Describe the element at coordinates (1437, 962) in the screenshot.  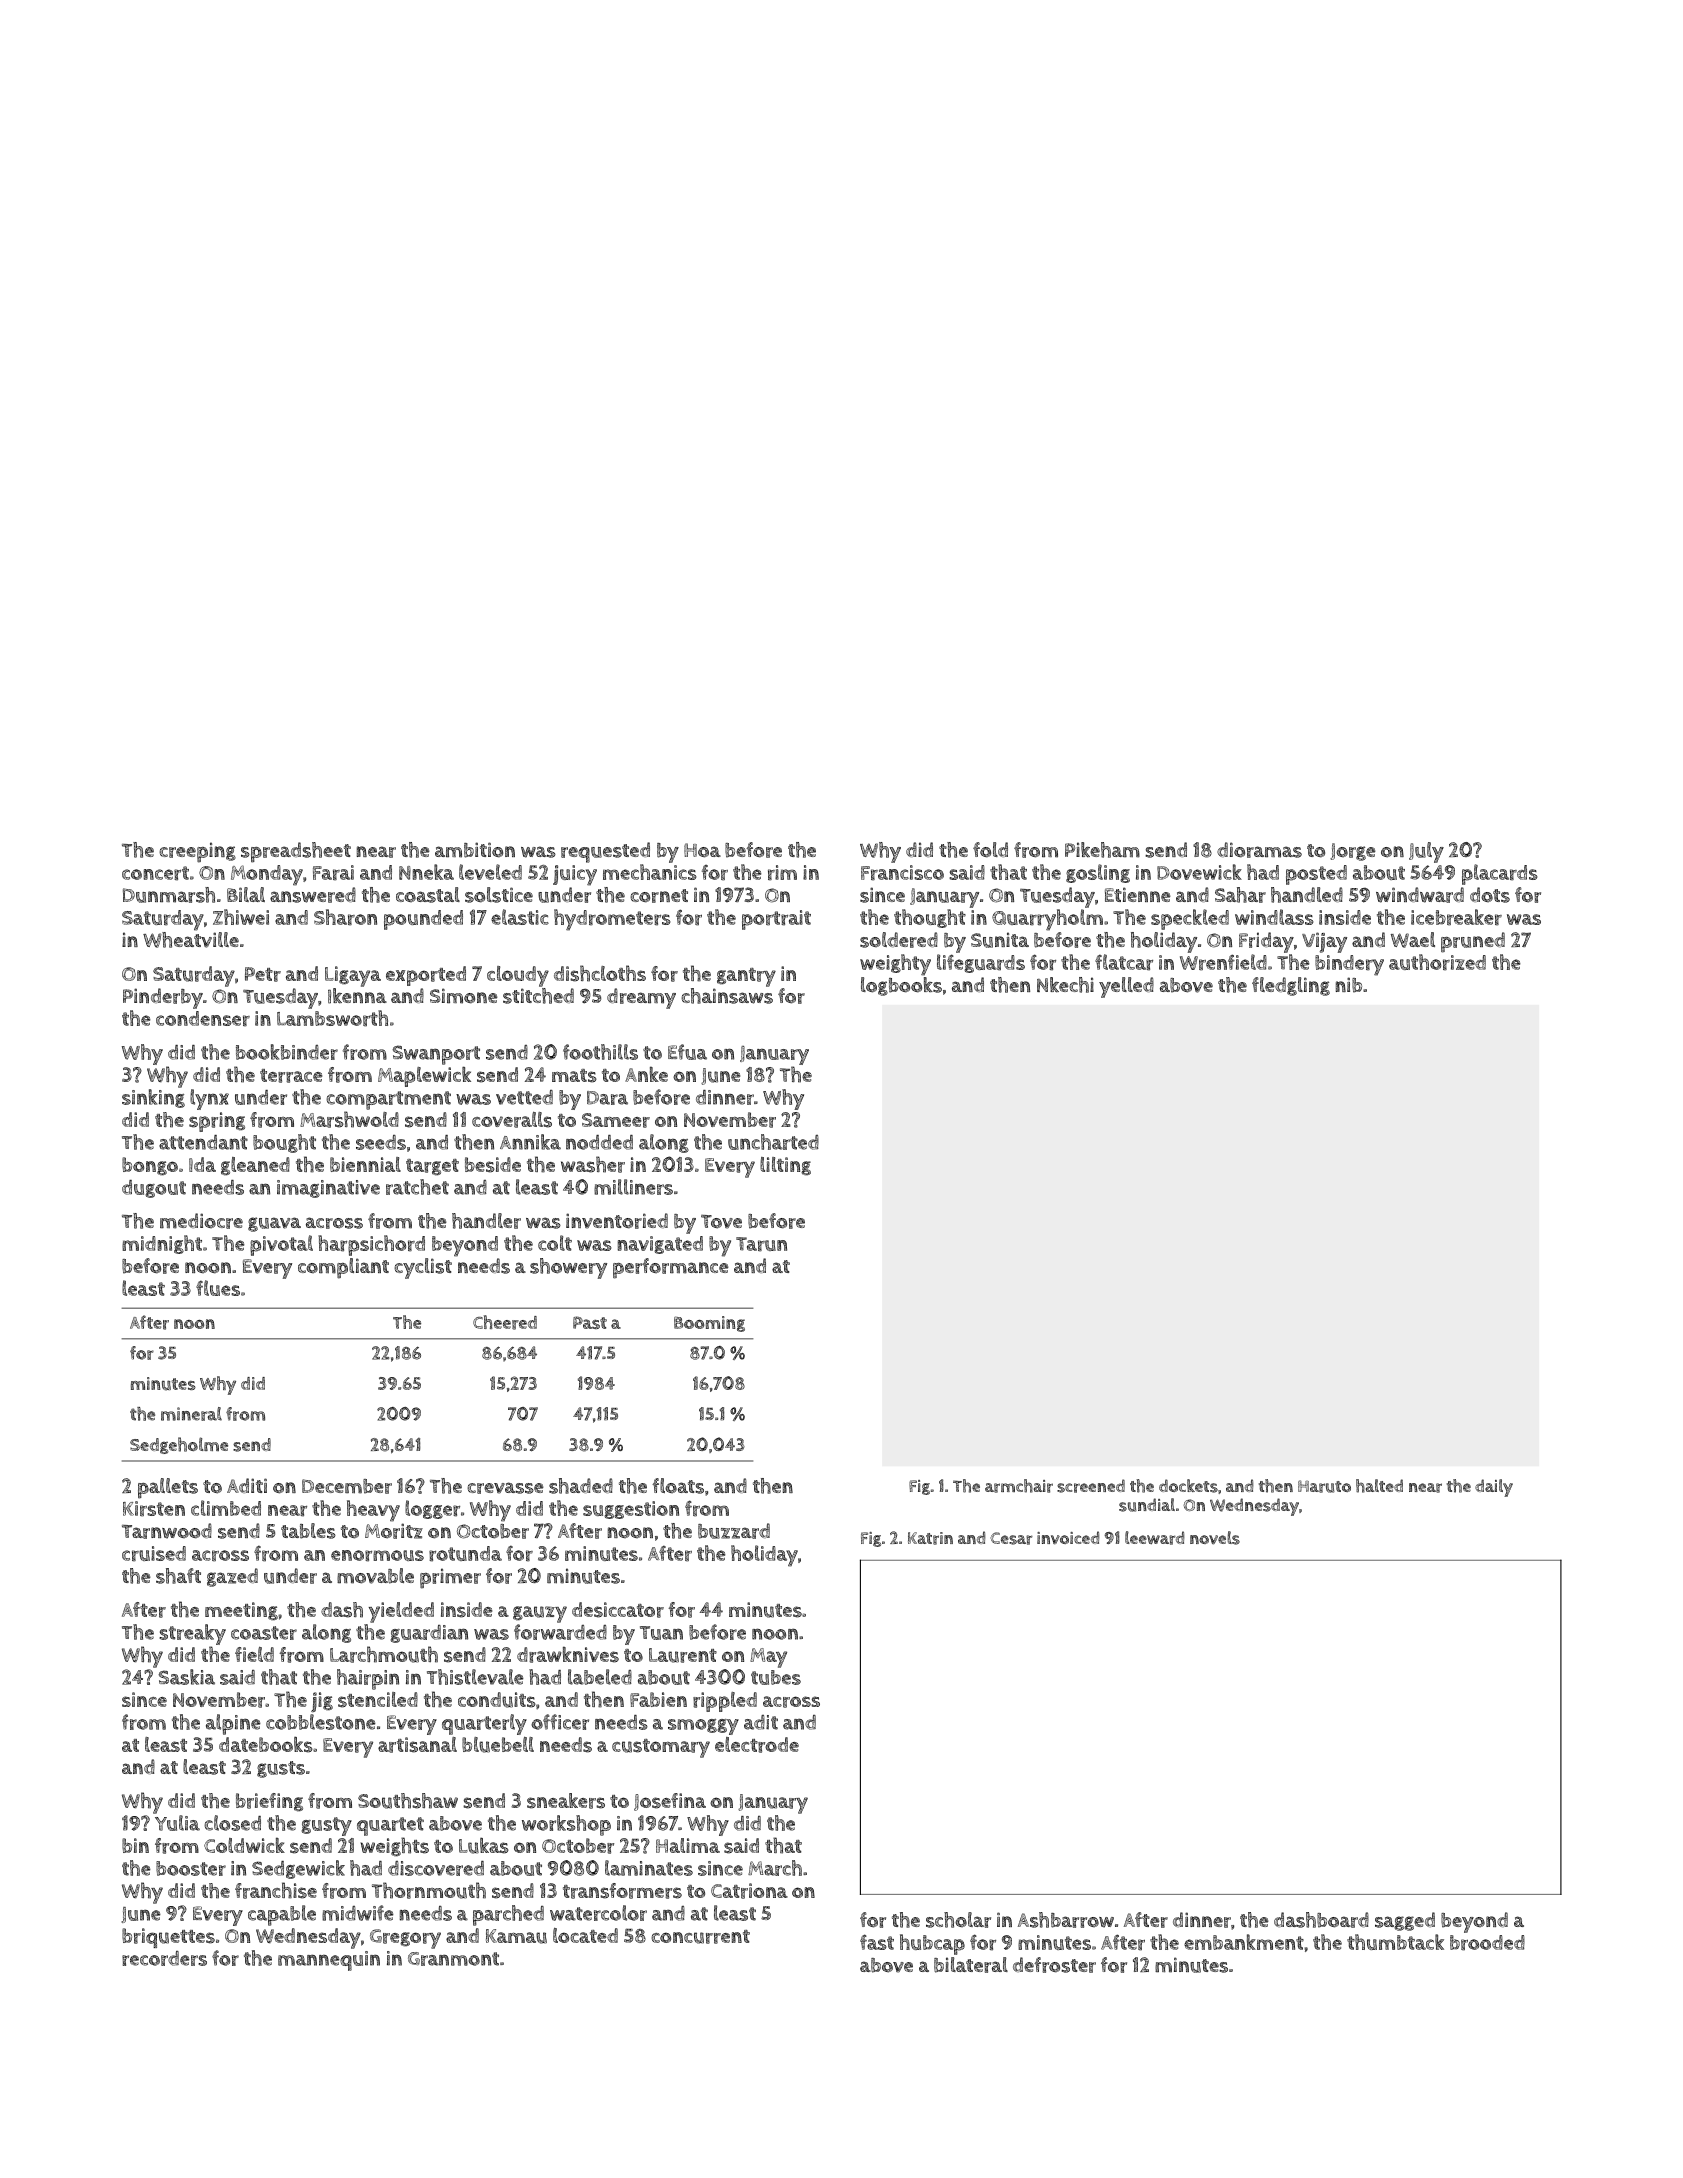
I see `authorized` at that location.
